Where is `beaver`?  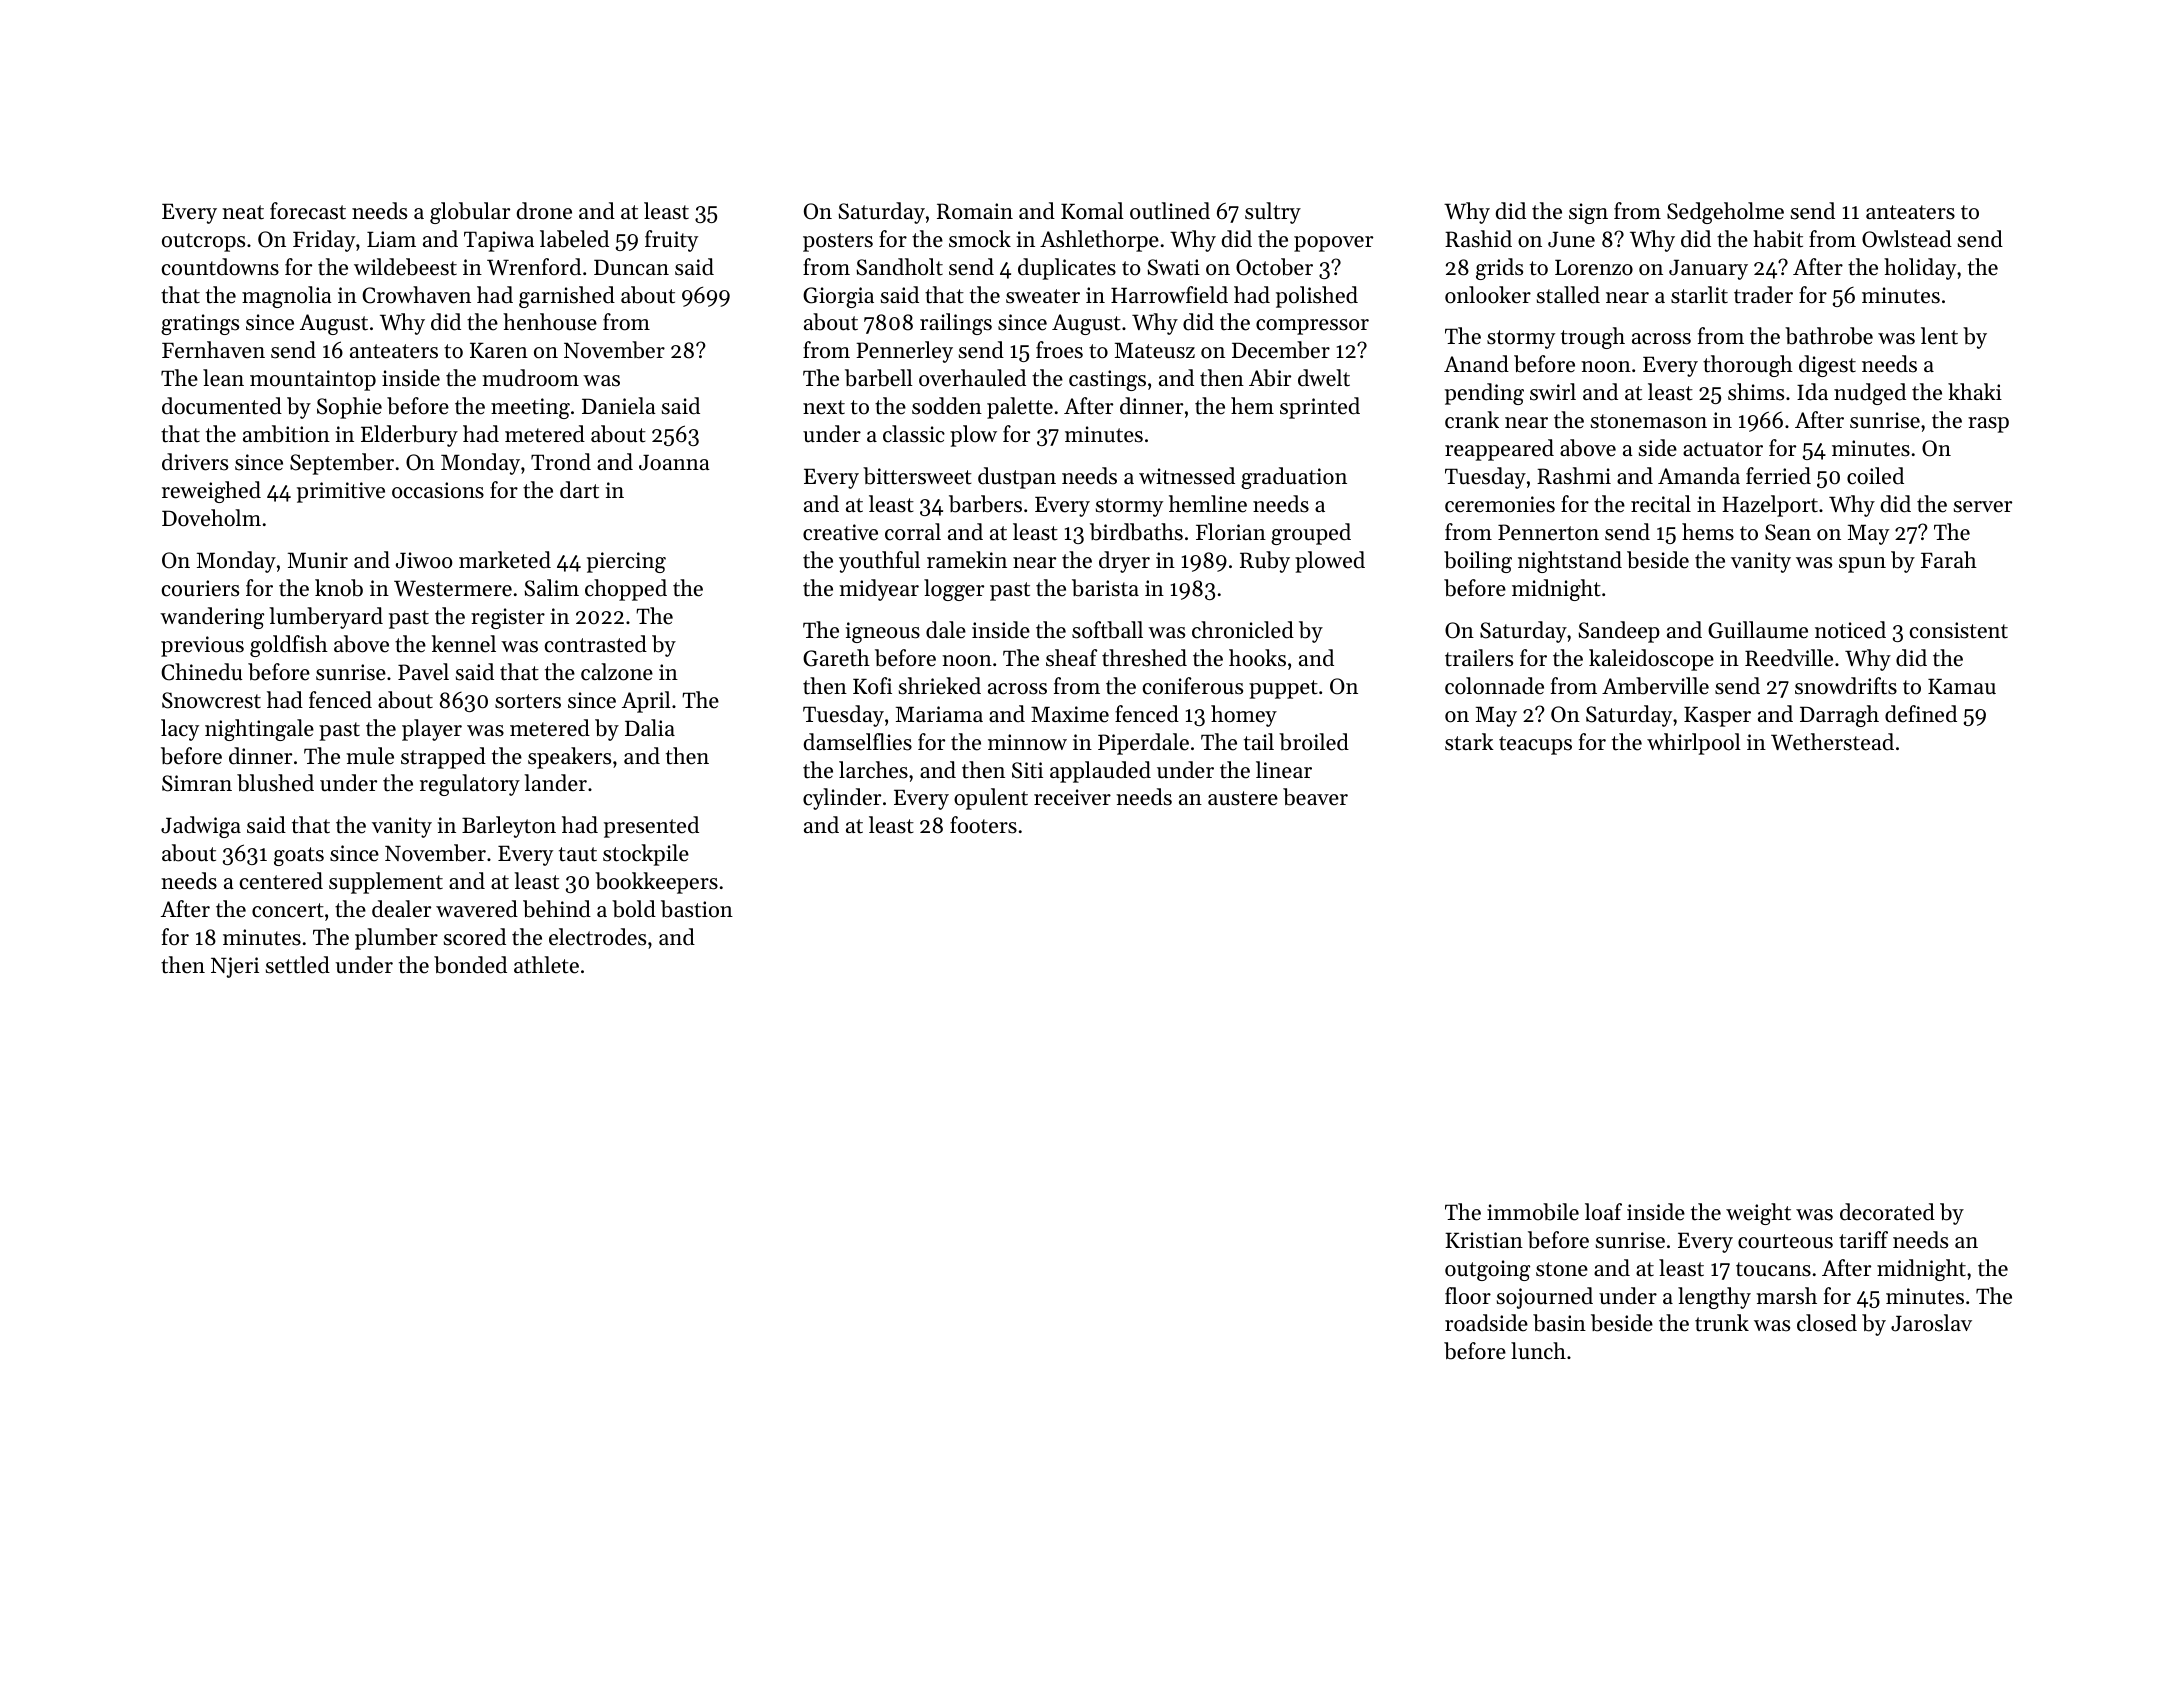
beaver is located at coordinates (1315, 797).
